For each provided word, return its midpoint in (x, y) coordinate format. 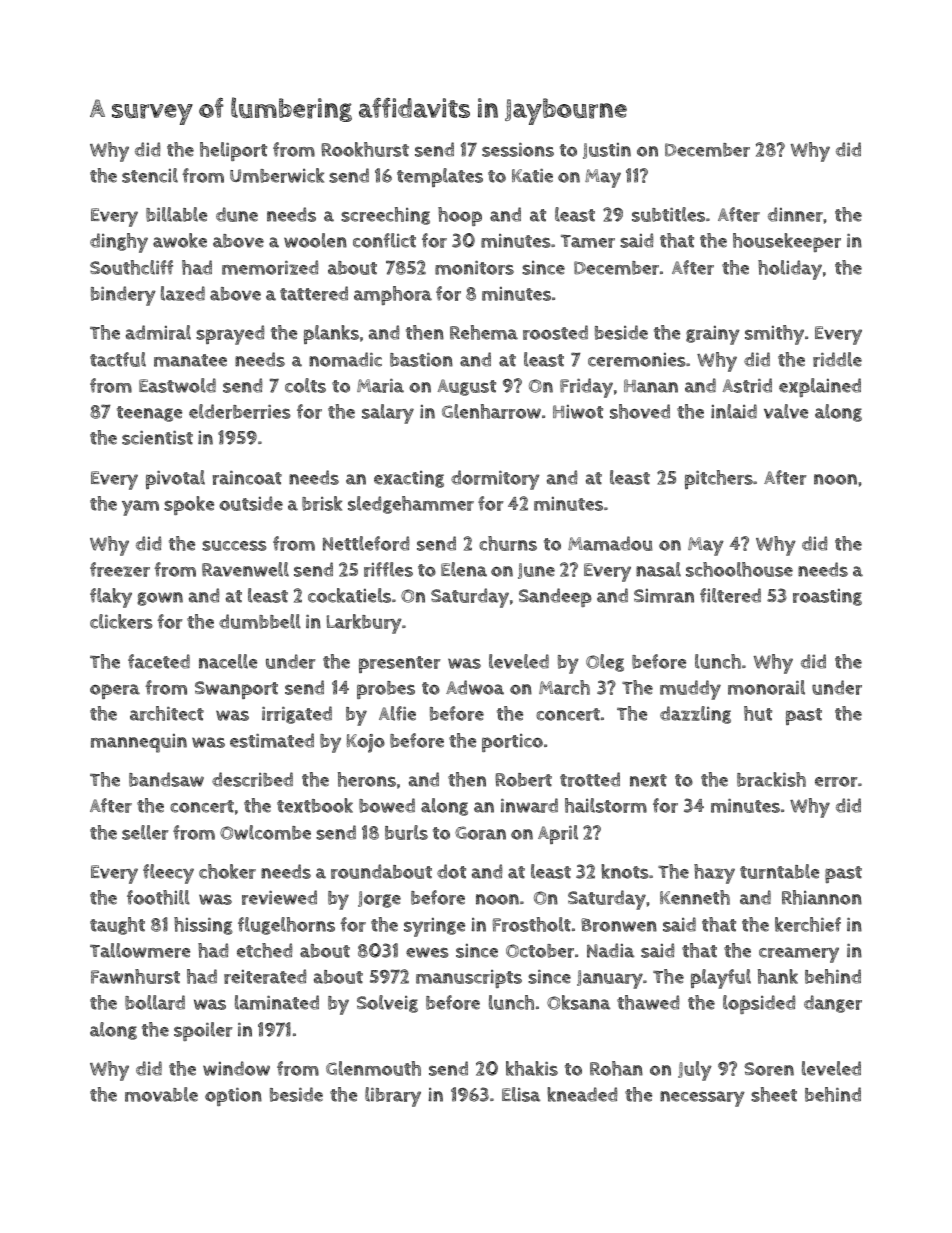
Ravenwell (245, 569)
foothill (158, 897)
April (558, 834)
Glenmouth (373, 1068)
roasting (827, 597)
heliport (233, 151)
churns (508, 543)
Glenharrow (491, 411)
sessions (518, 150)
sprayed (230, 335)
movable (161, 1094)
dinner (795, 214)
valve (786, 411)
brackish (771, 779)
